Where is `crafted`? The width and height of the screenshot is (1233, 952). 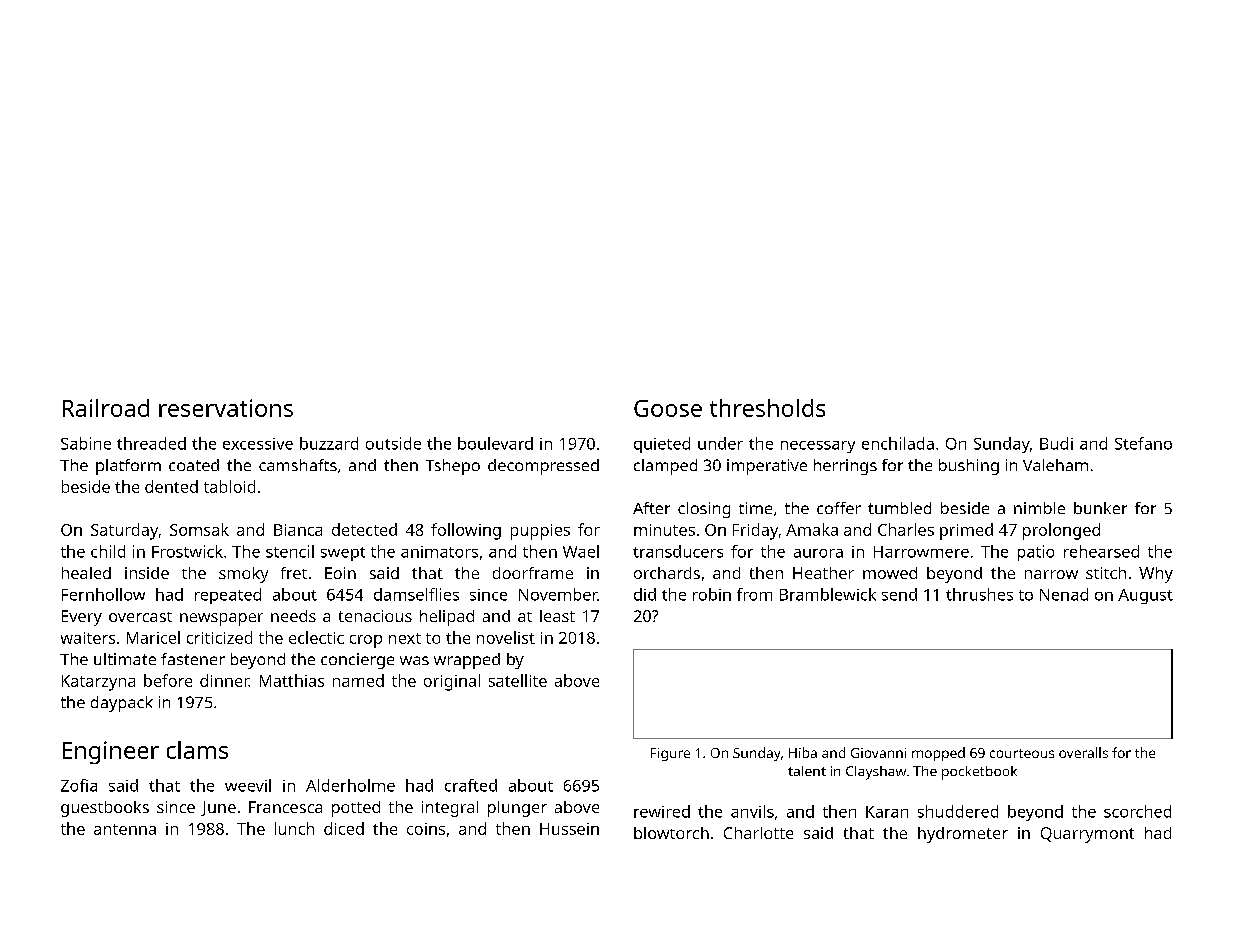 crafted is located at coordinates (471, 785).
